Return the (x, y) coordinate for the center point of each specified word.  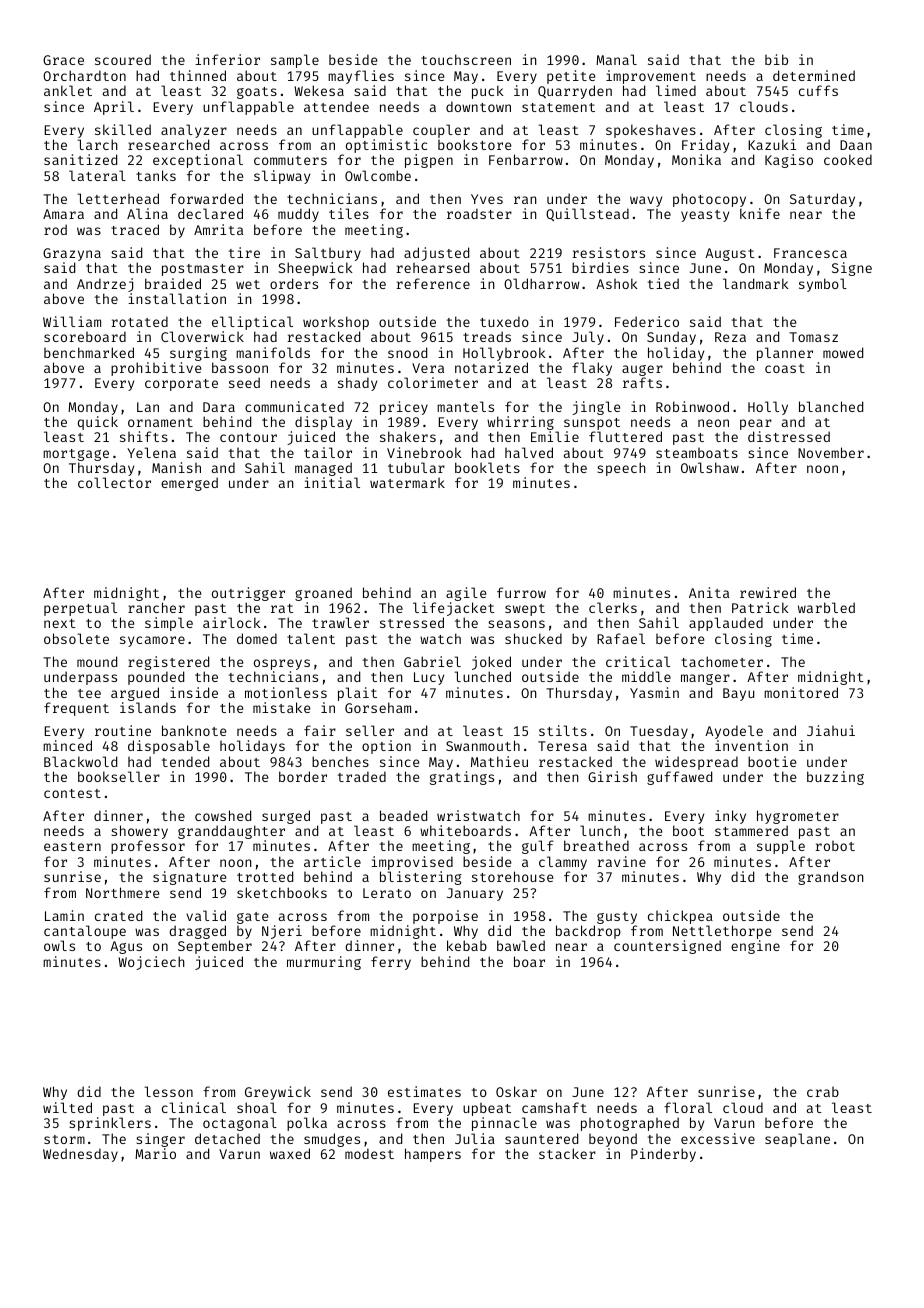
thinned (198, 75)
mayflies (361, 77)
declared (210, 213)
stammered (751, 830)
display (323, 423)
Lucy (429, 678)
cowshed (223, 815)
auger (642, 371)
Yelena (151, 452)
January (475, 894)
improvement (651, 77)
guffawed (679, 778)
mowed (843, 352)
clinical (194, 1107)
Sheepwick (315, 269)
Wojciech (151, 963)
